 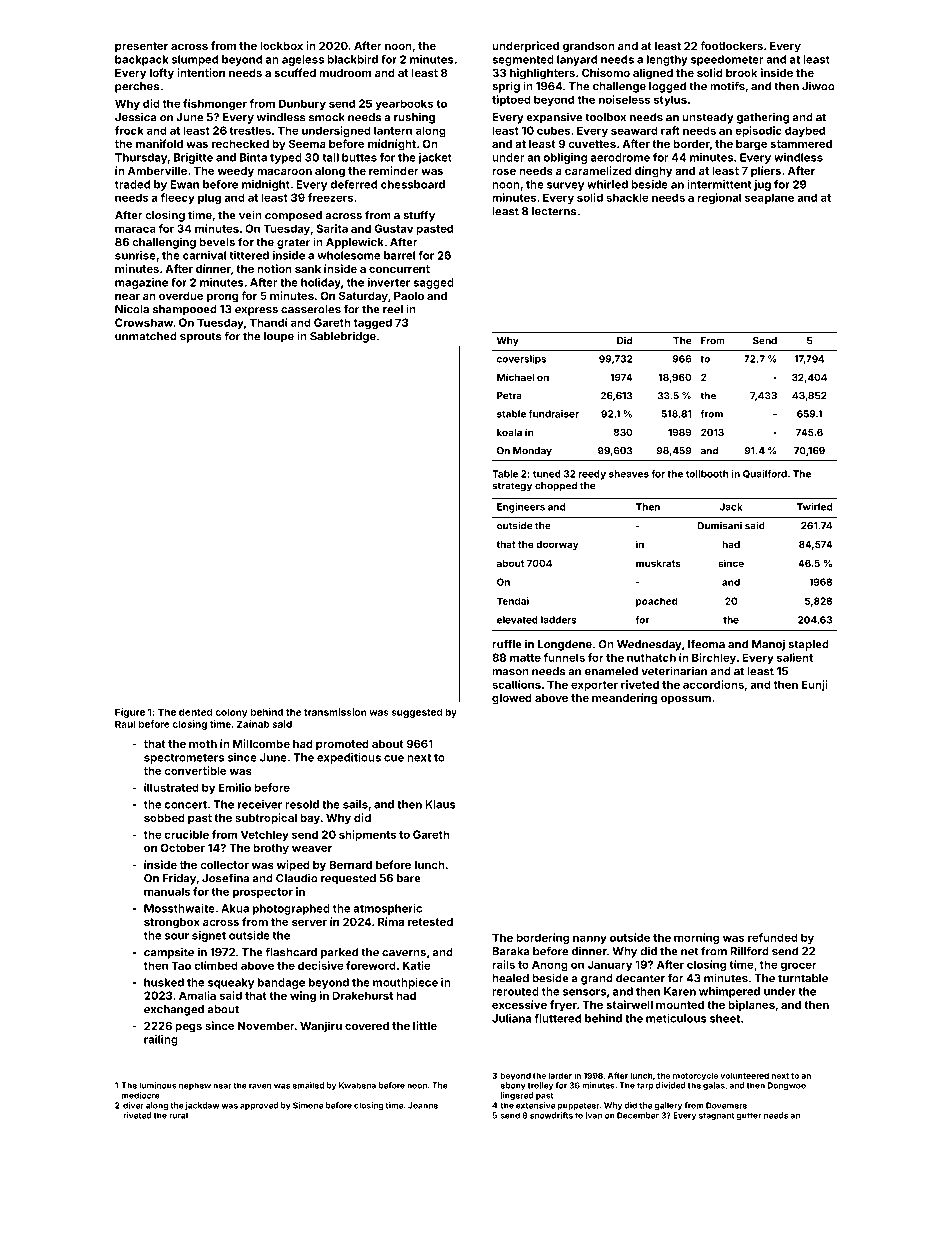 I want to click on fishmonger, so click(x=215, y=104).
